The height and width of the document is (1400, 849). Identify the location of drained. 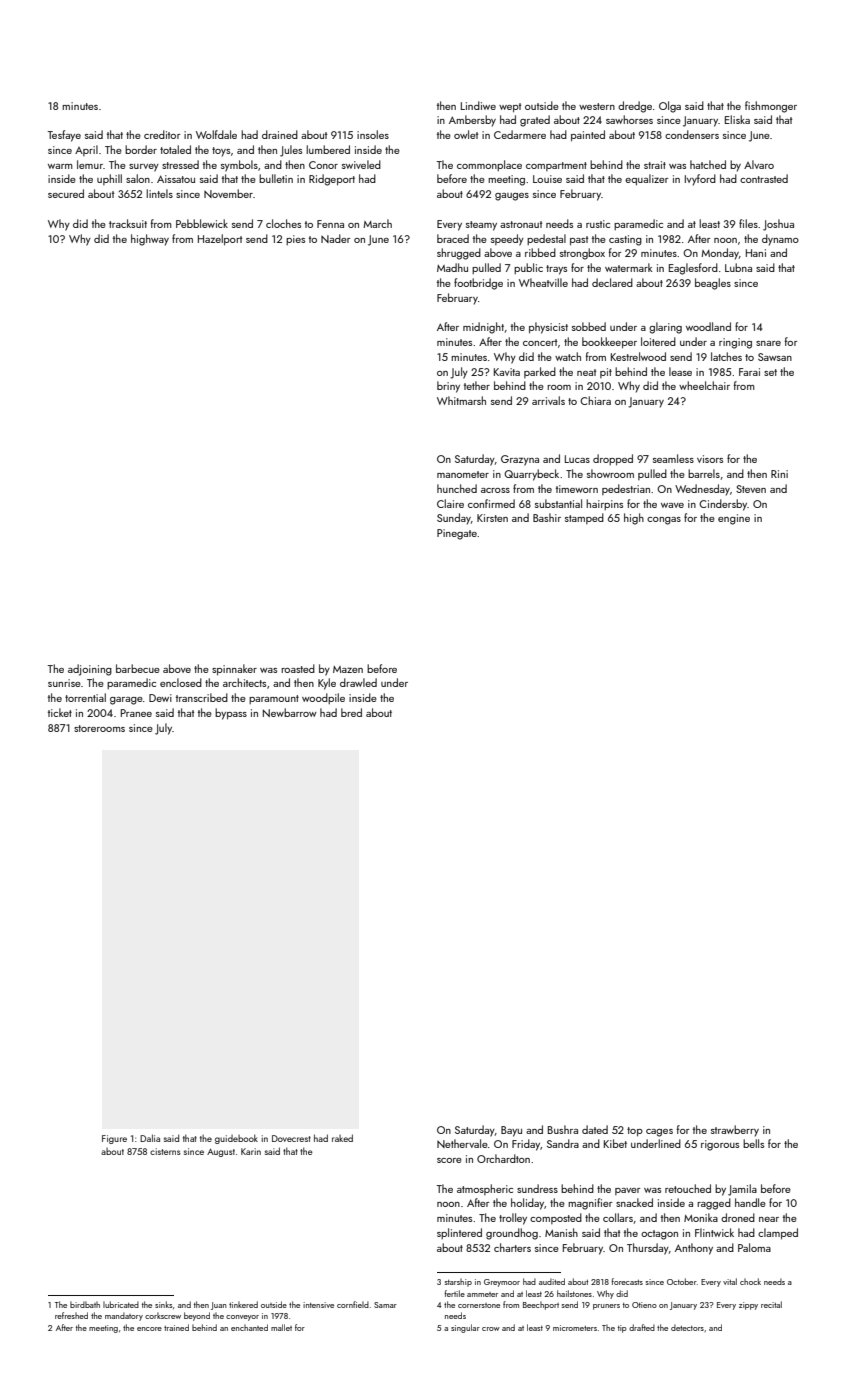
(280, 134).
